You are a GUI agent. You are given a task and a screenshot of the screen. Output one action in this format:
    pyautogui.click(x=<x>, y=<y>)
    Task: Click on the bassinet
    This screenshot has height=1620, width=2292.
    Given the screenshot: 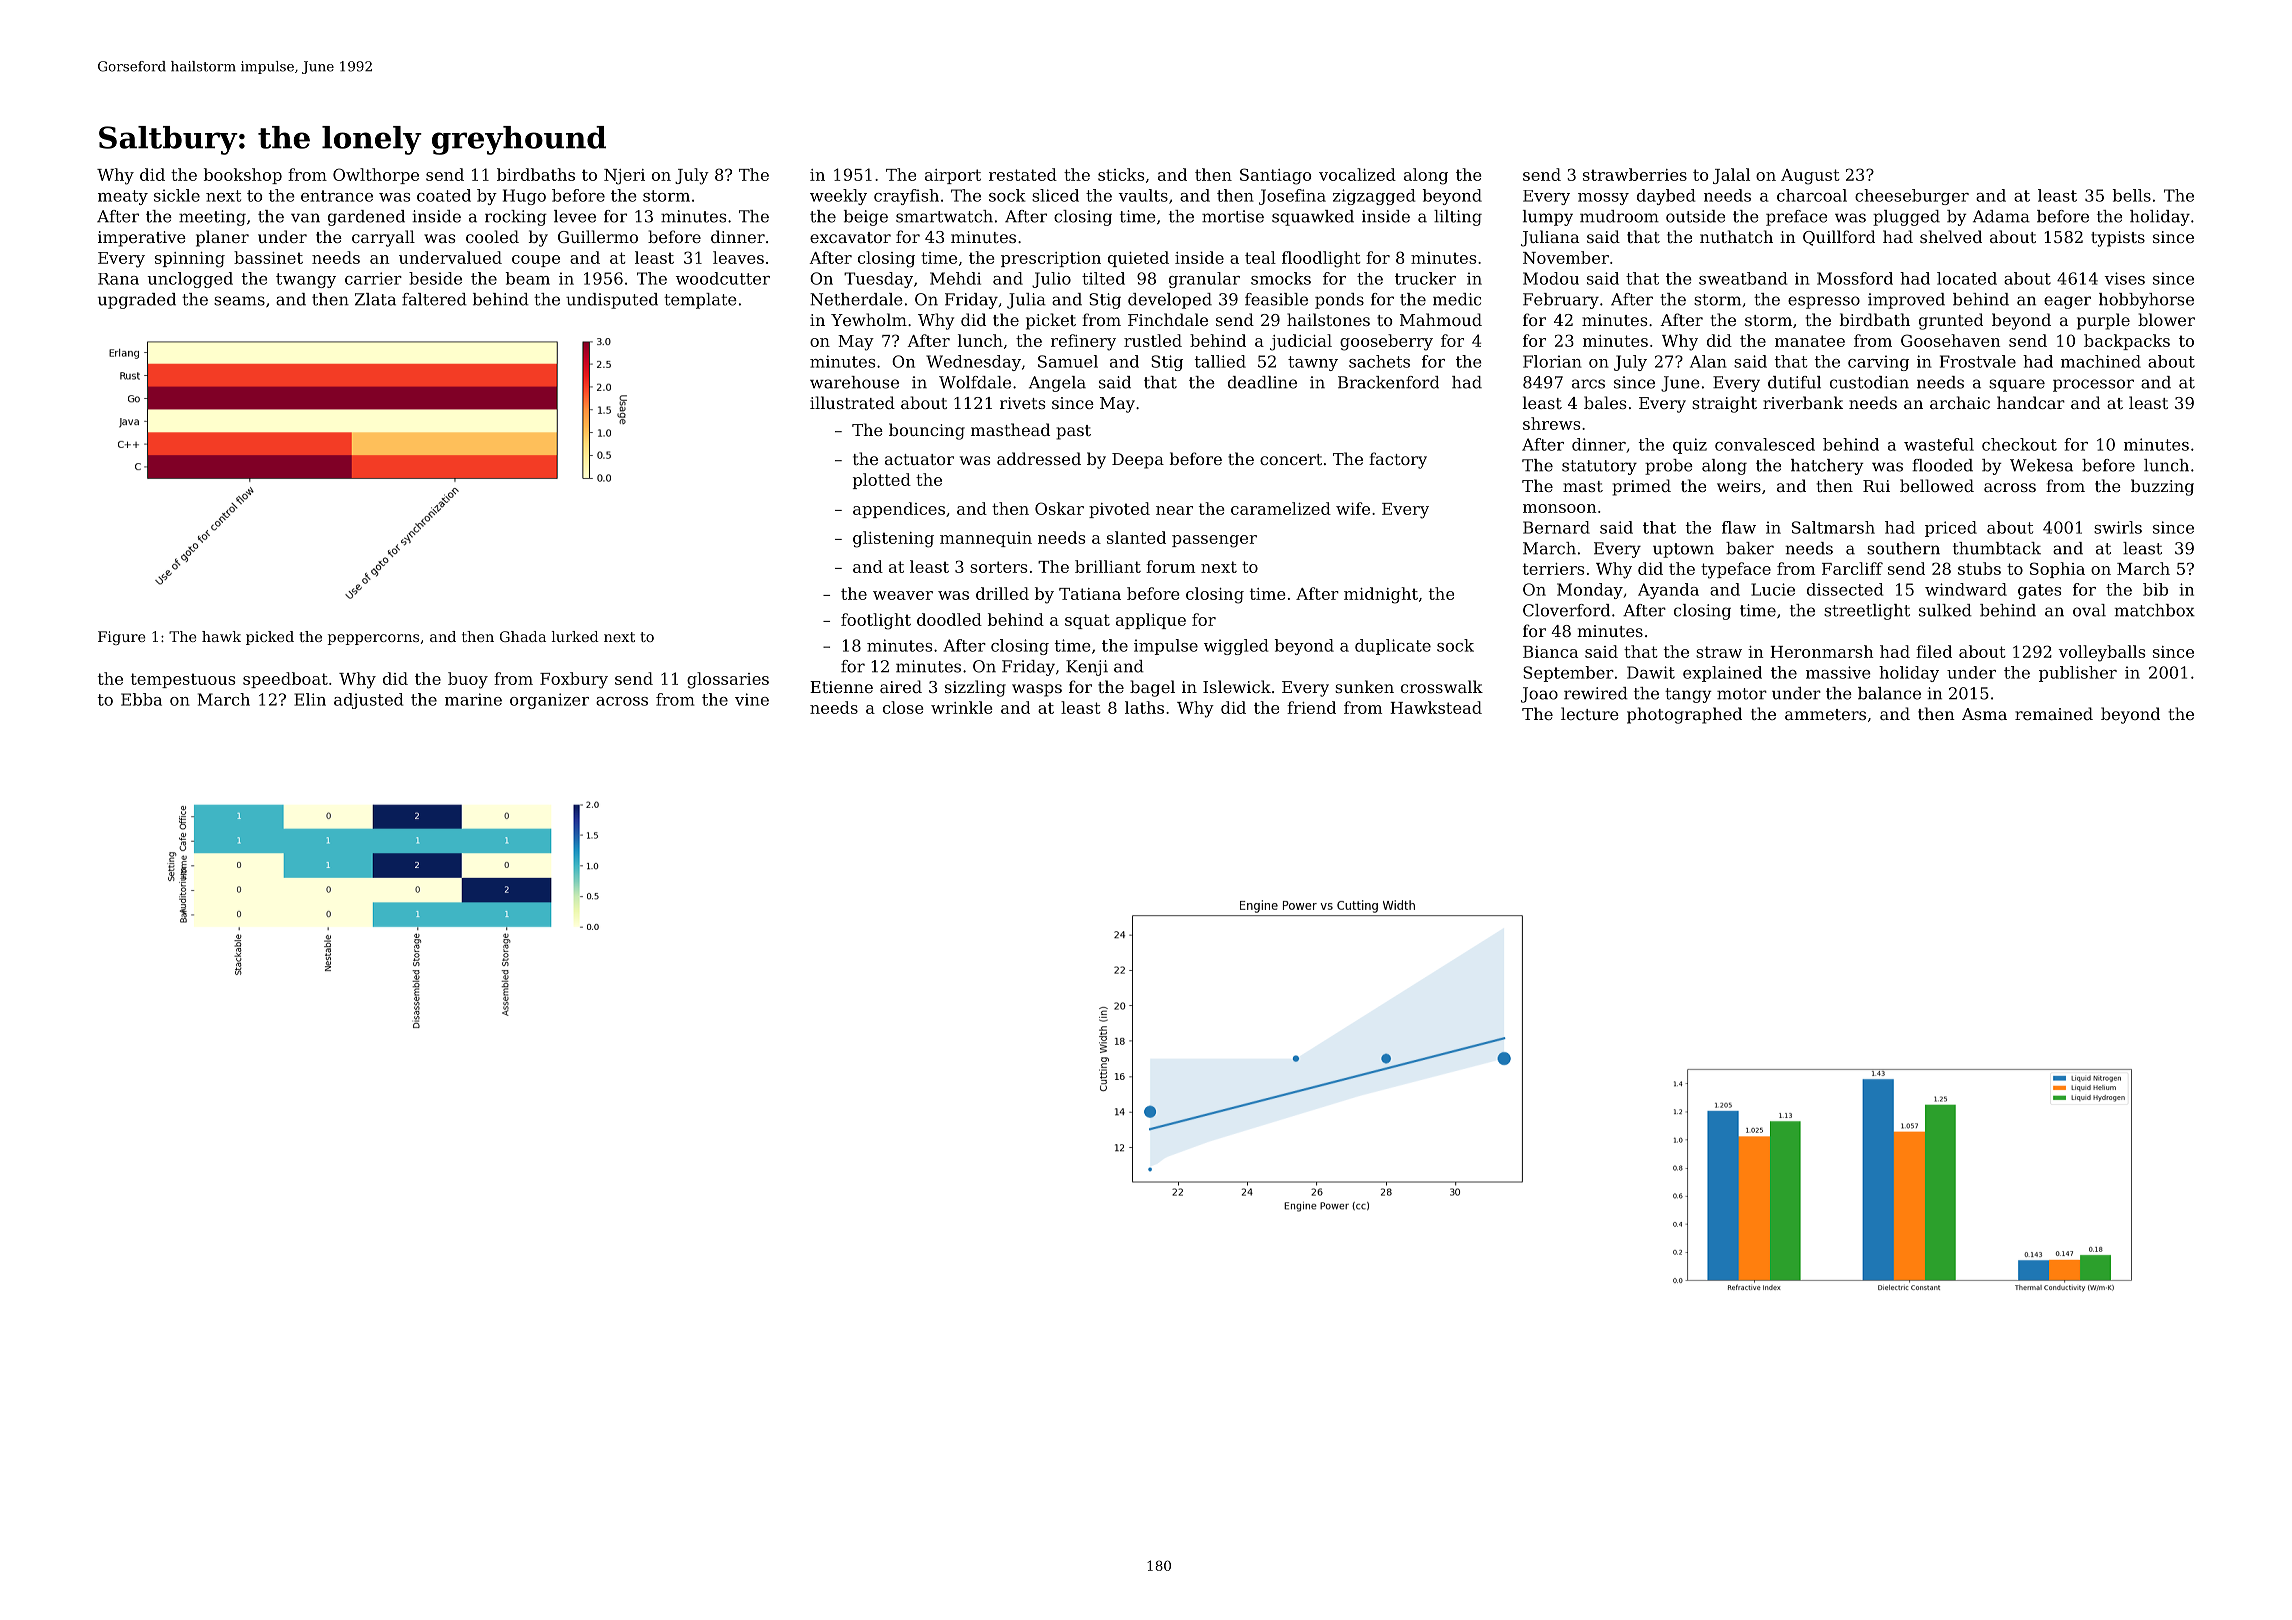 What is the action you would take?
    pyautogui.click(x=268, y=257)
